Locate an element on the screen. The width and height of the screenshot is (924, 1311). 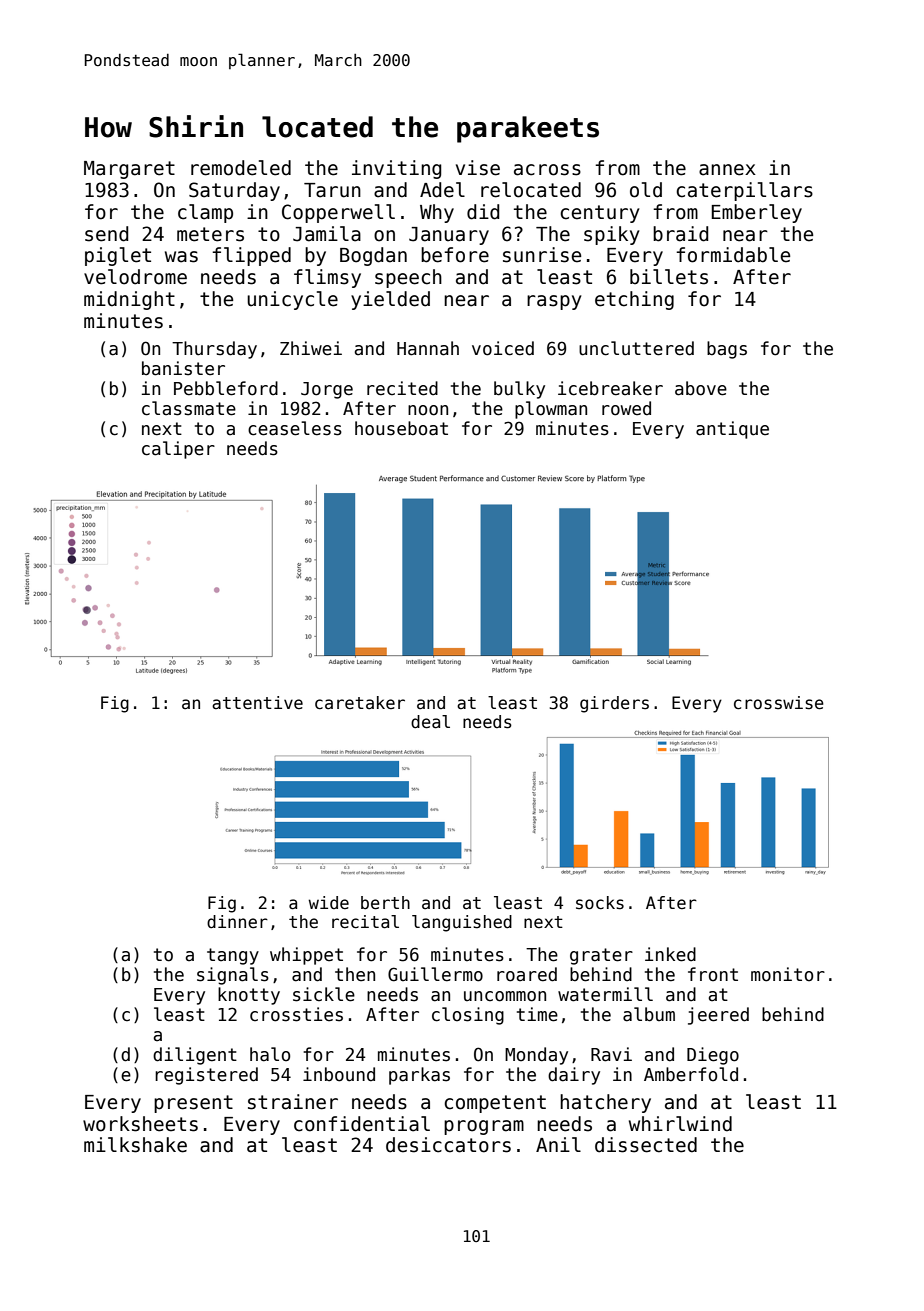
across is located at coordinates (547, 170).
